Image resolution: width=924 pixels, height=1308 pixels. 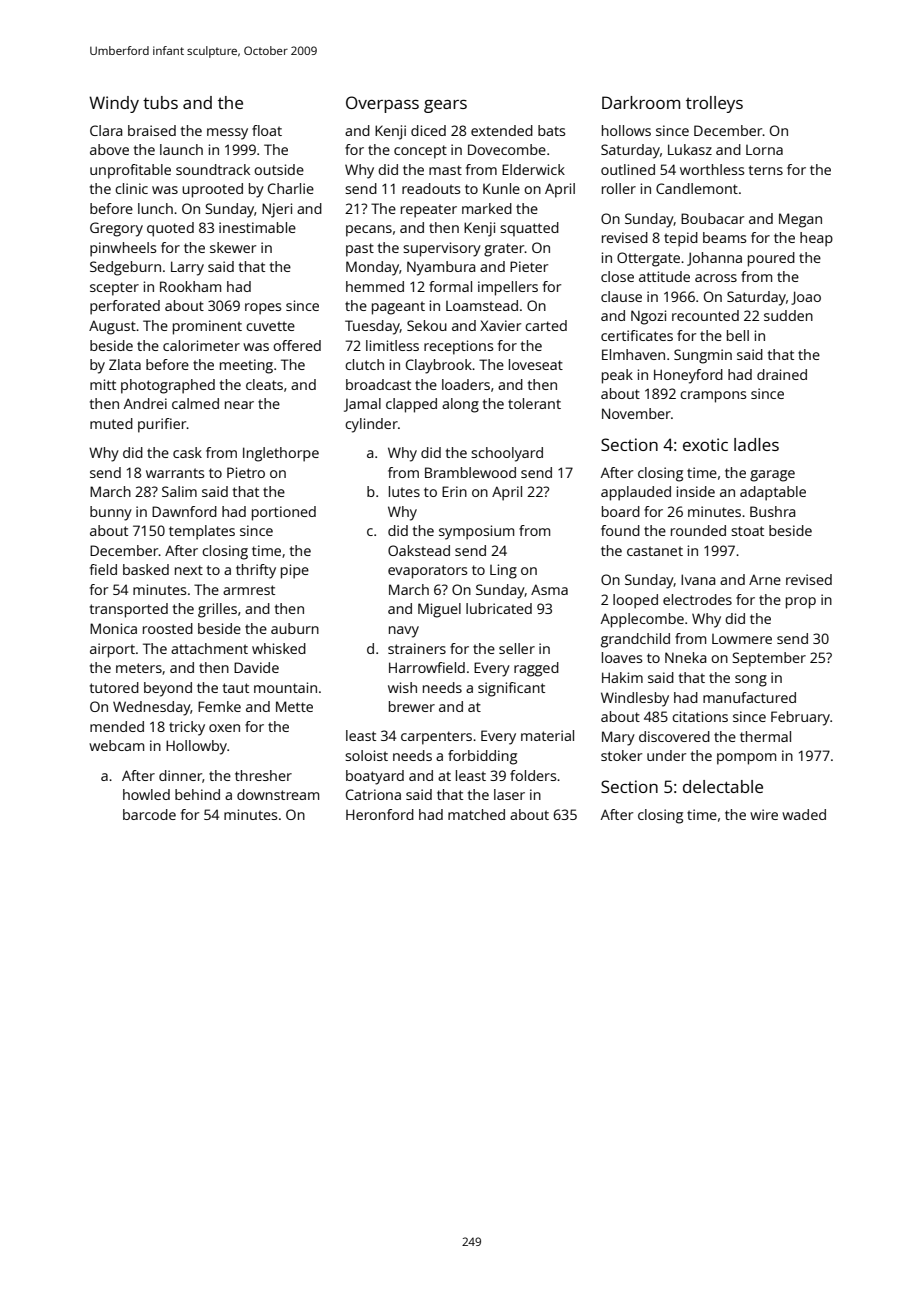 I want to click on skewer, so click(x=233, y=247).
